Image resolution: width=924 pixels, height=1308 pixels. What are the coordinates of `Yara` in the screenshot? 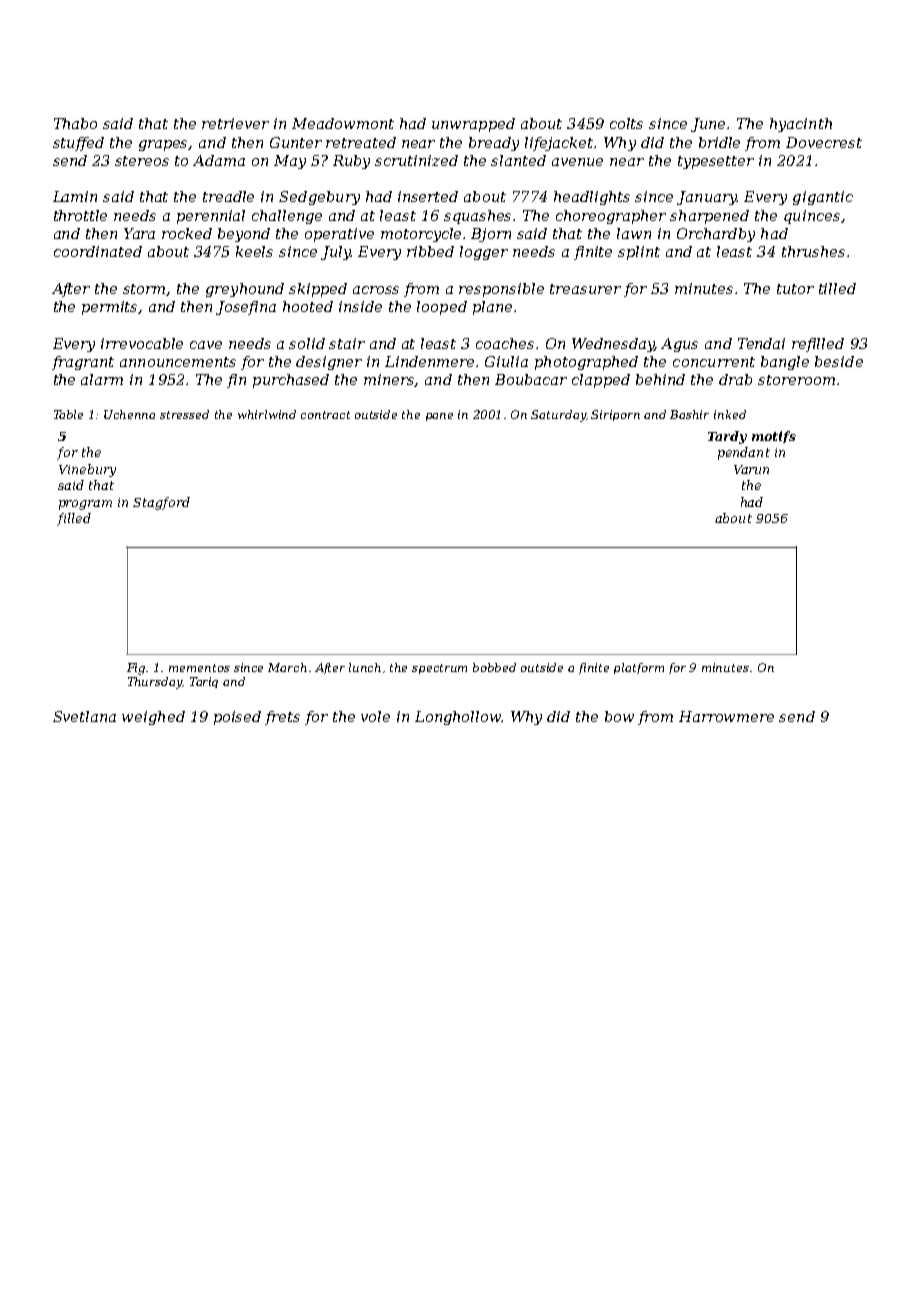 It's located at (139, 233).
